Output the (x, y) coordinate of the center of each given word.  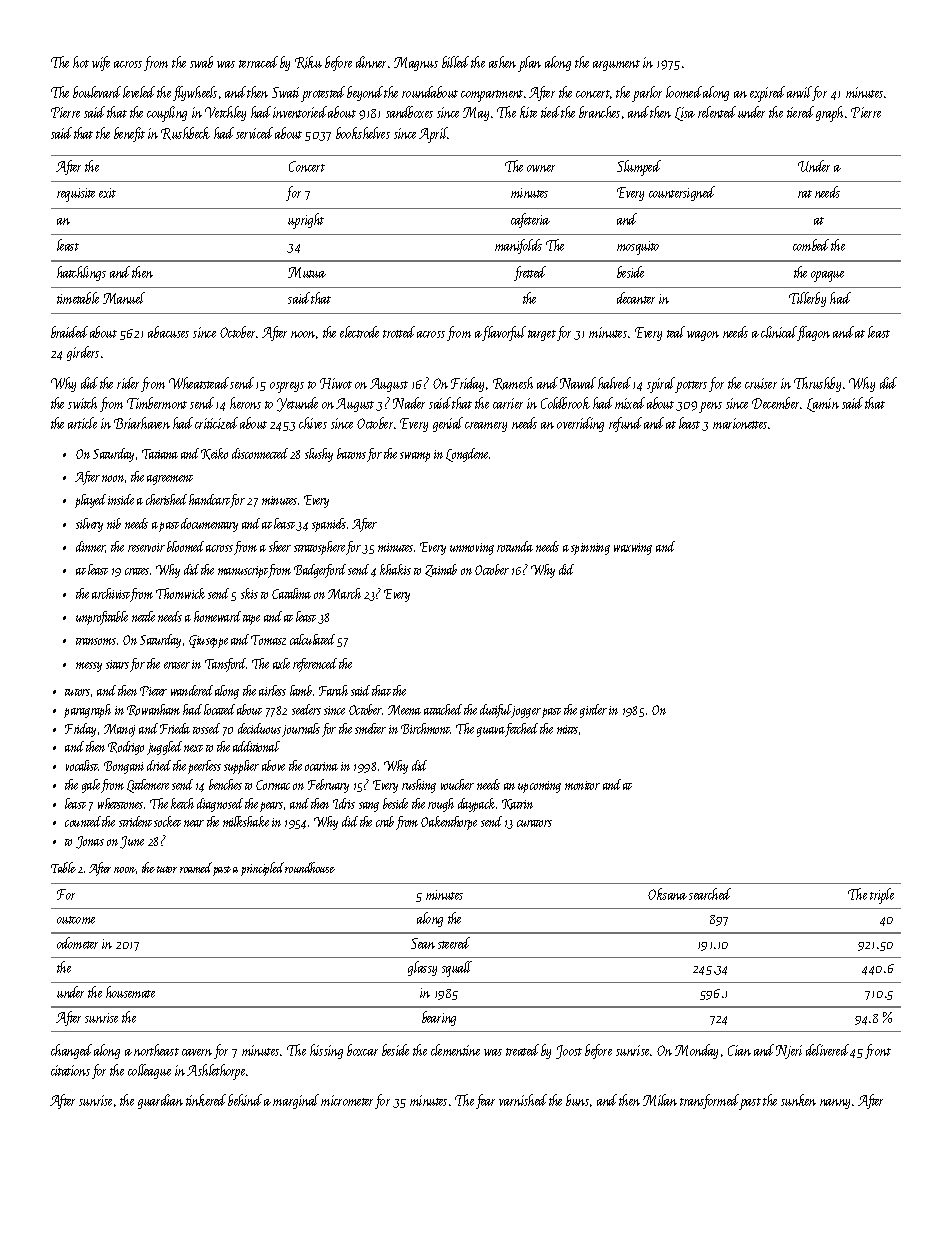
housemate (130, 992)
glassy (422, 968)
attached (443, 709)
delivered (827, 1050)
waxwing (633, 549)
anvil (800, 93)
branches (599, 112)
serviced (254, 133)
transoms (96, 641)
